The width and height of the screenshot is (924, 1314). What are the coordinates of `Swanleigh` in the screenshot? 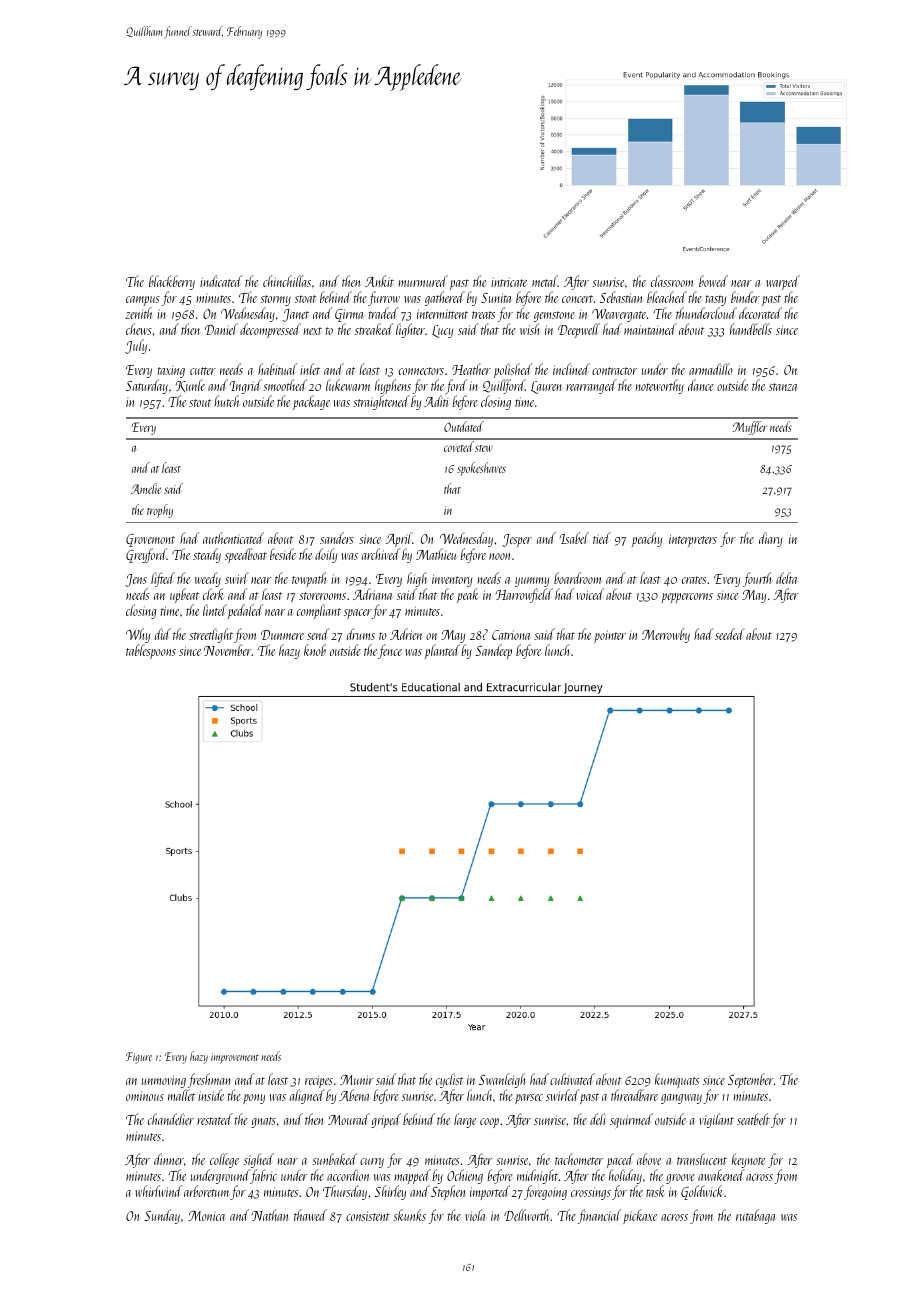 It's located at (502, 1080).
